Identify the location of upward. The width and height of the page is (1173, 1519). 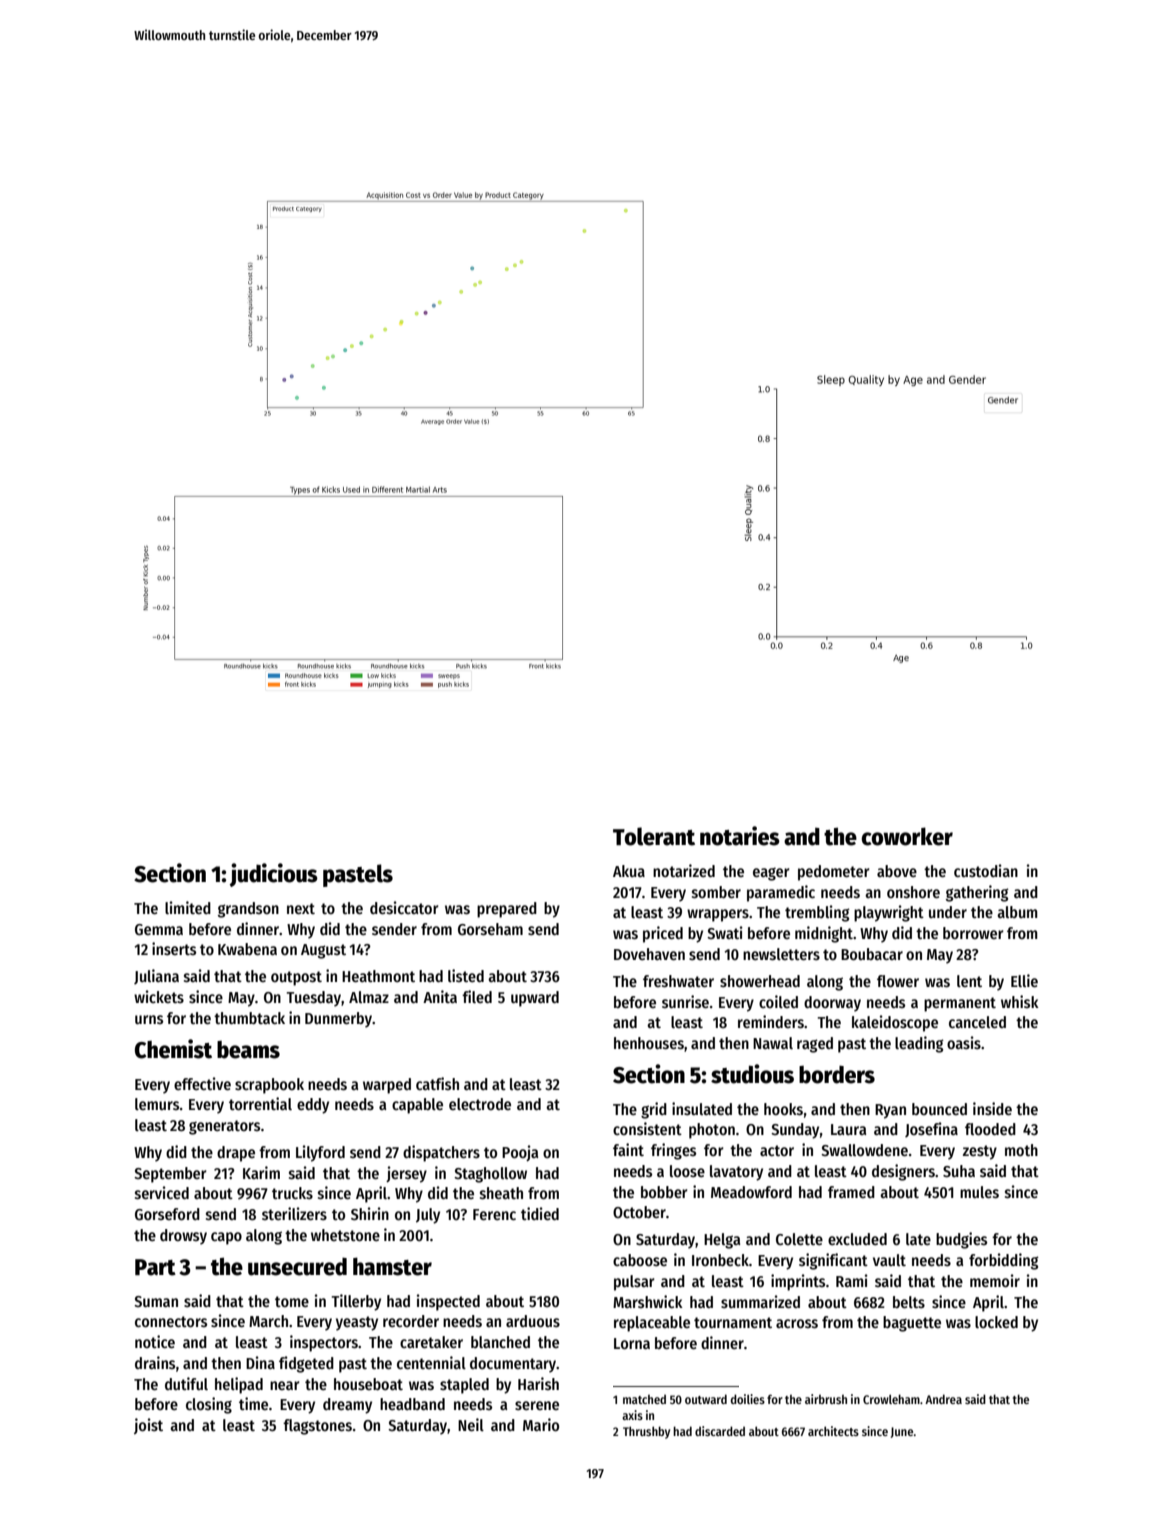
(535, 999).
